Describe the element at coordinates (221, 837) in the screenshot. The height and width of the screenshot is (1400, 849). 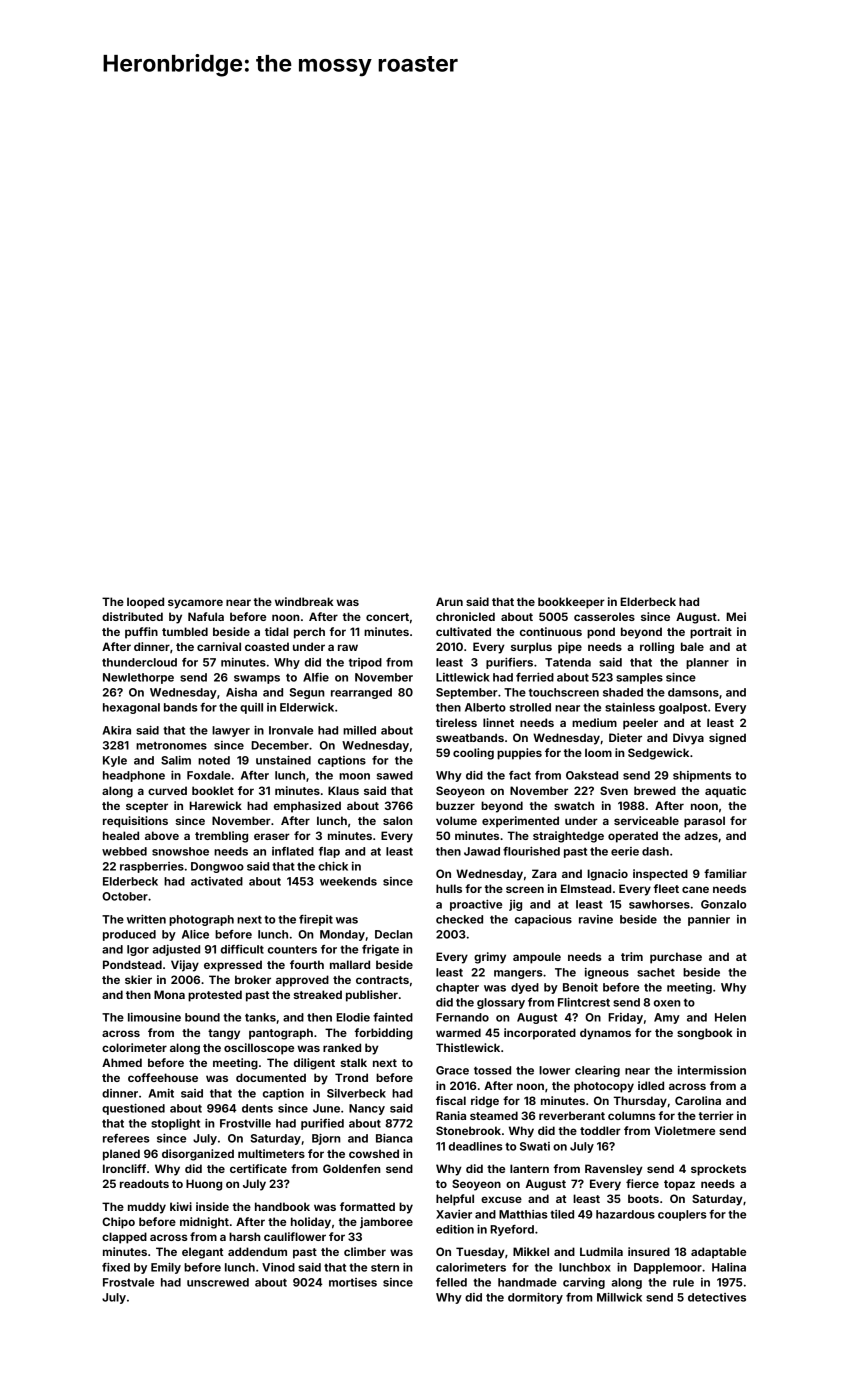
I see `trembling` at that location.
